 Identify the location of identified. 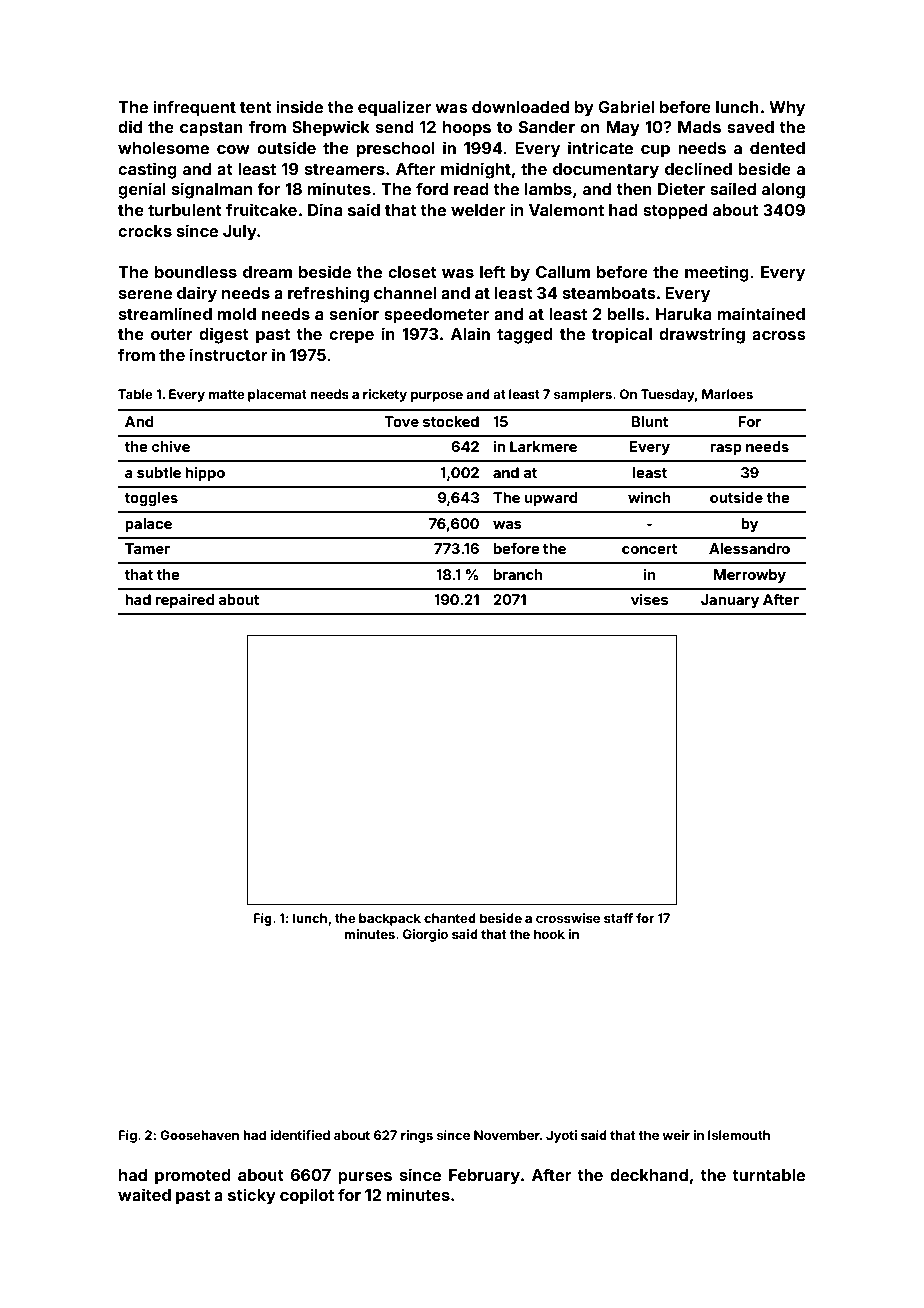
(300, 1135).
